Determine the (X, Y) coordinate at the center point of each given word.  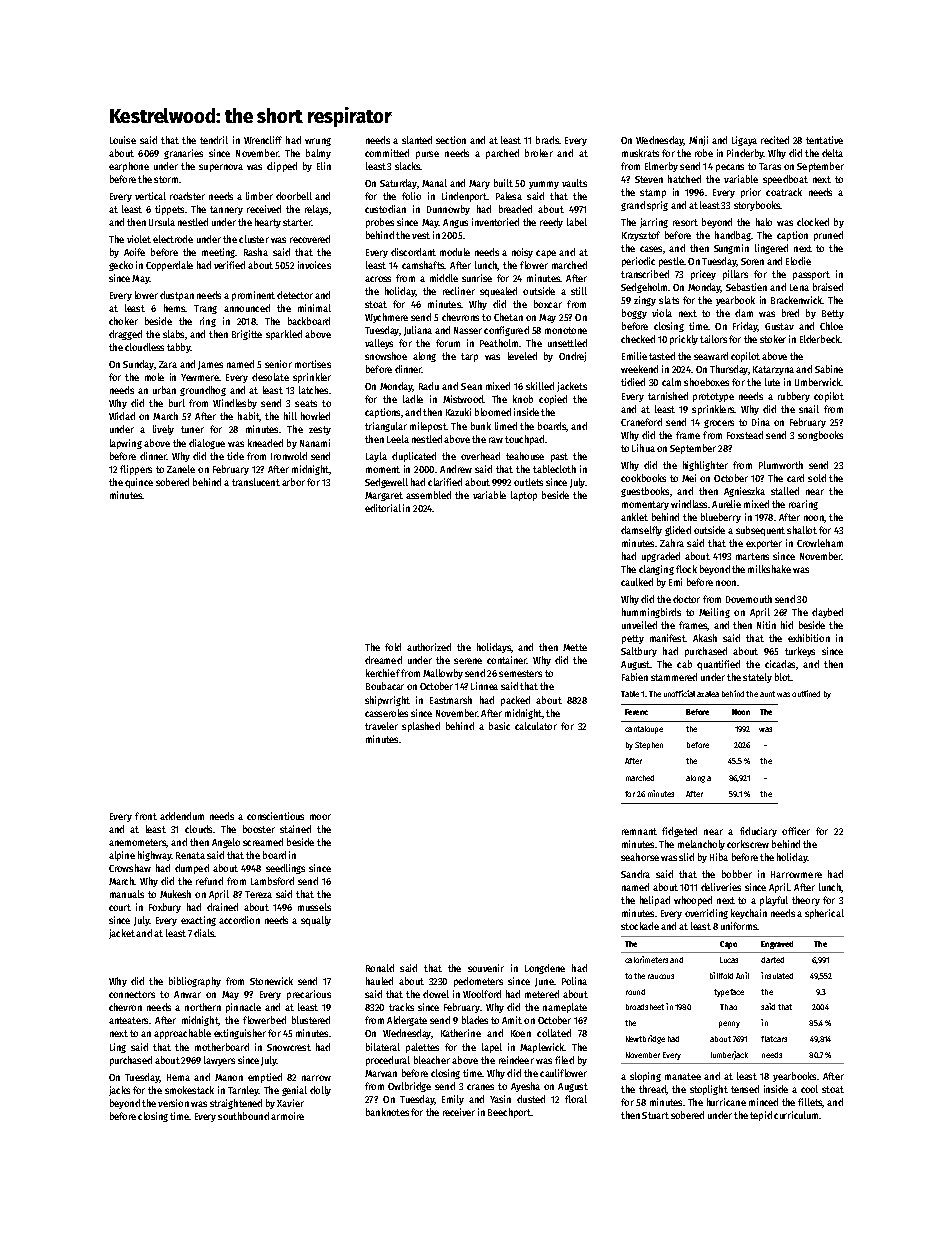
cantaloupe (644, 730)
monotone (566, 330)
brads (547, 140)
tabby (179, 348)
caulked (637, 582)
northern (203, 1007)
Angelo (226, 843)
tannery (226, 210)
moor (320, 817)
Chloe (831, 326)
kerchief (383, 673)
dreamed (383, 660)
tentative (824, 140)
